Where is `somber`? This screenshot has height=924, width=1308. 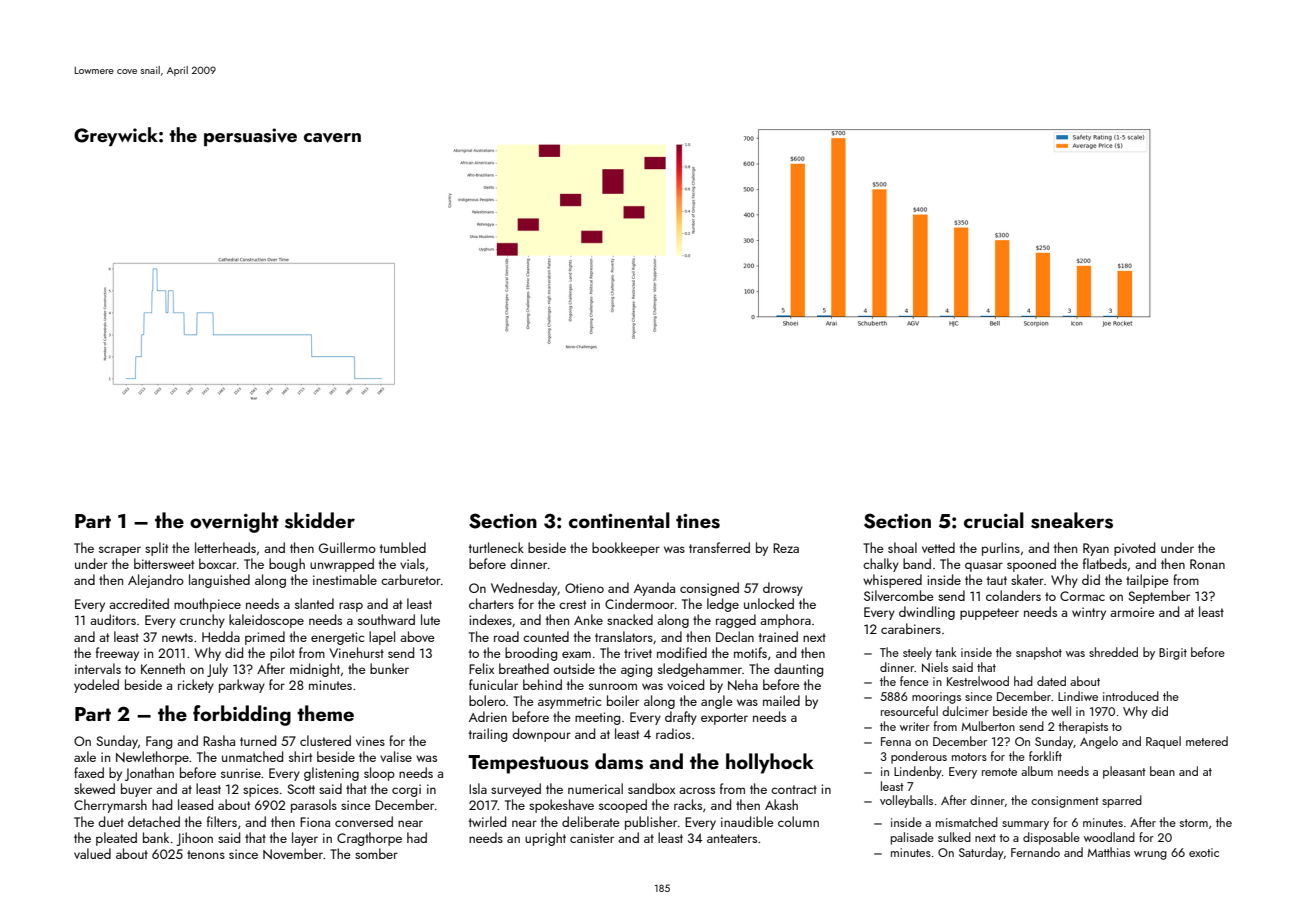
somber is located at coordinates (376, 853).
